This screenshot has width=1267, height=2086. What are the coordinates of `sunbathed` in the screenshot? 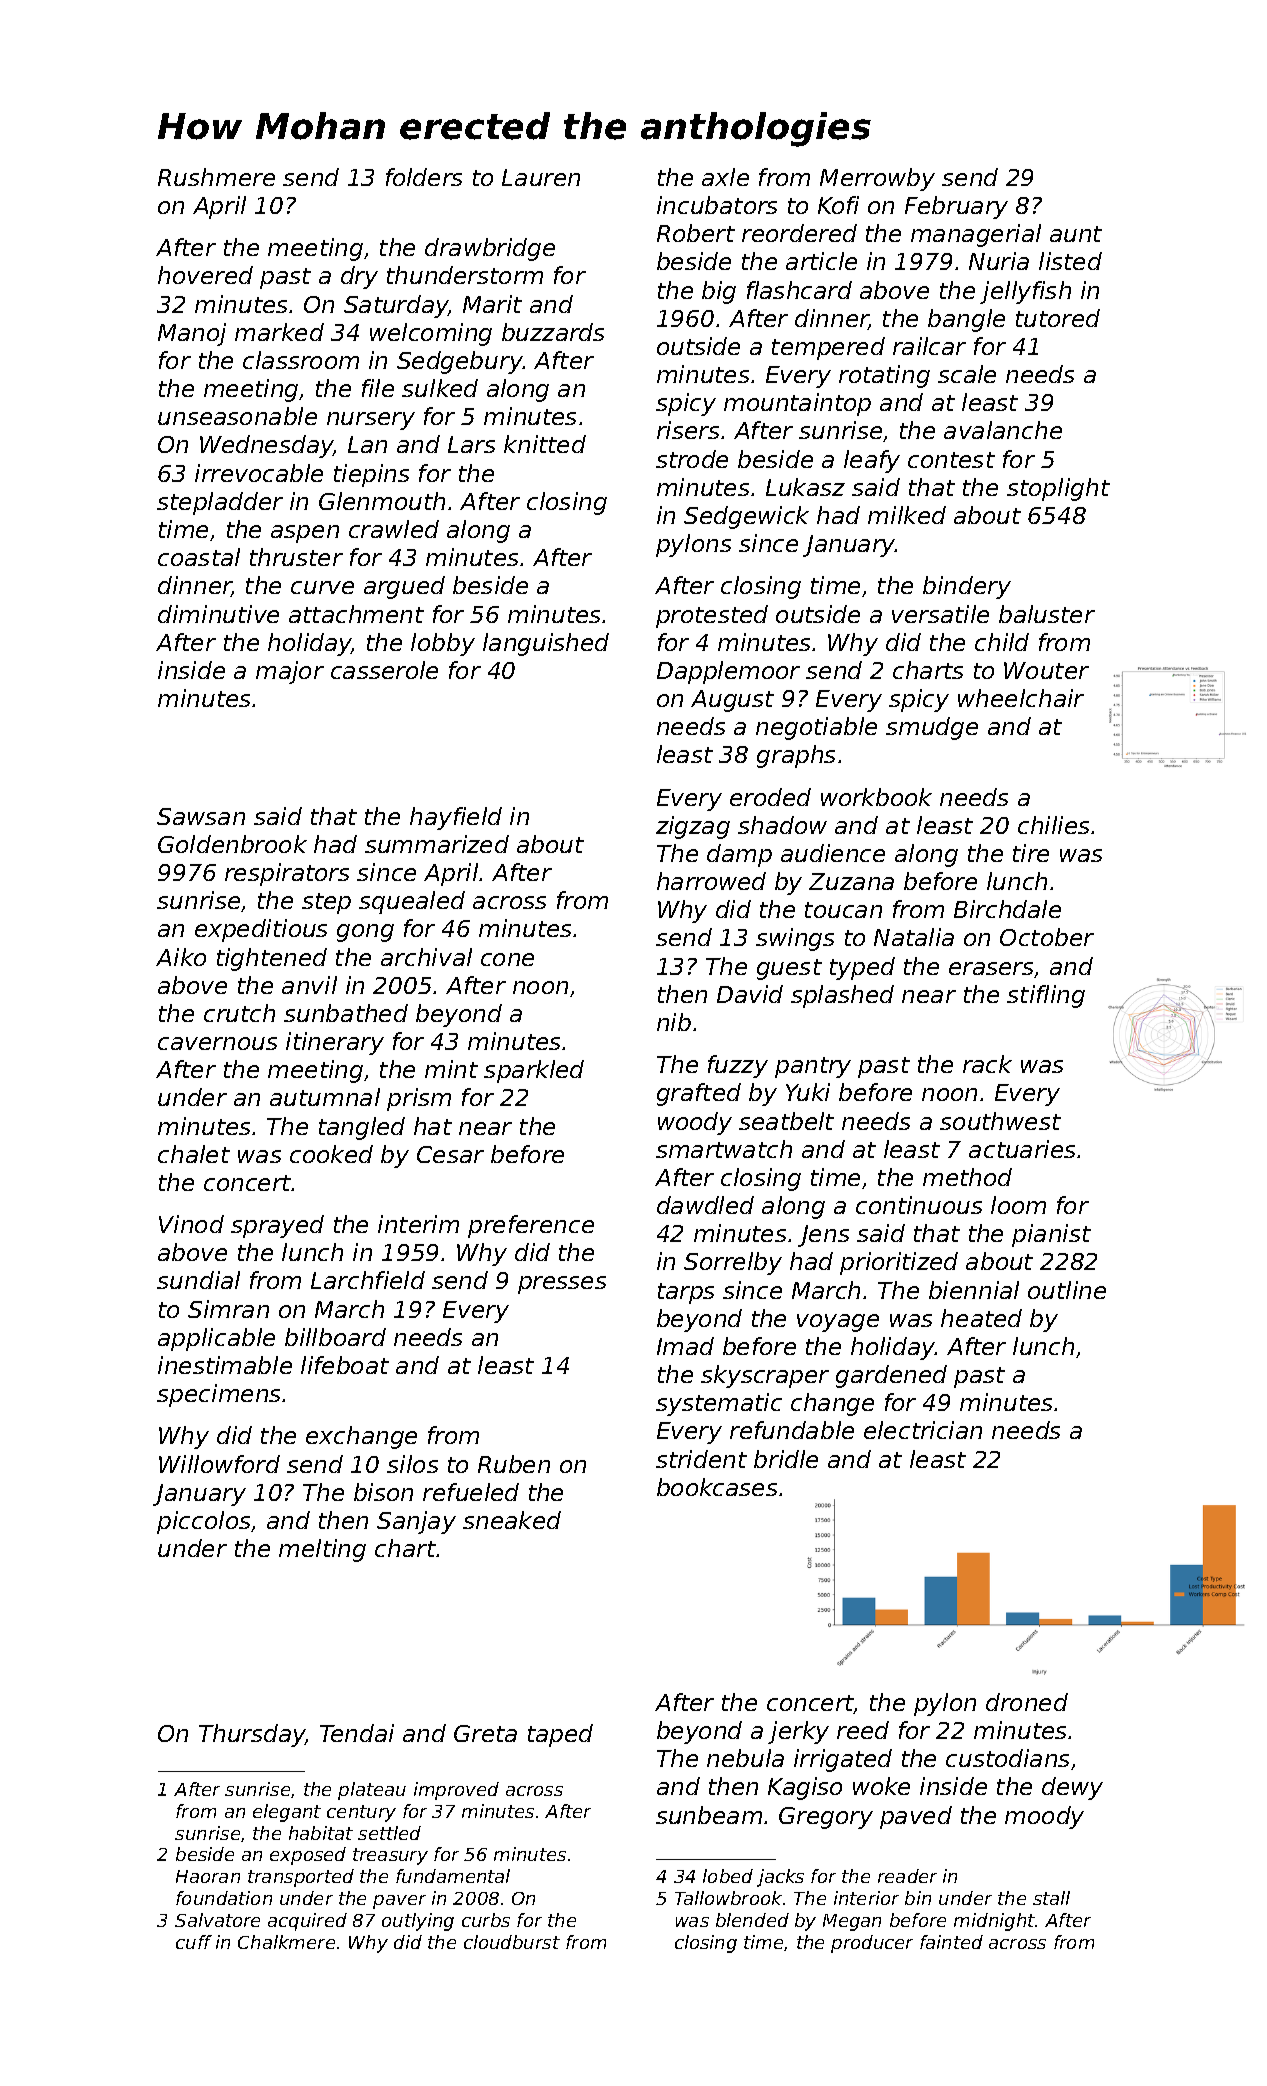 It's located at (346, 1013).
